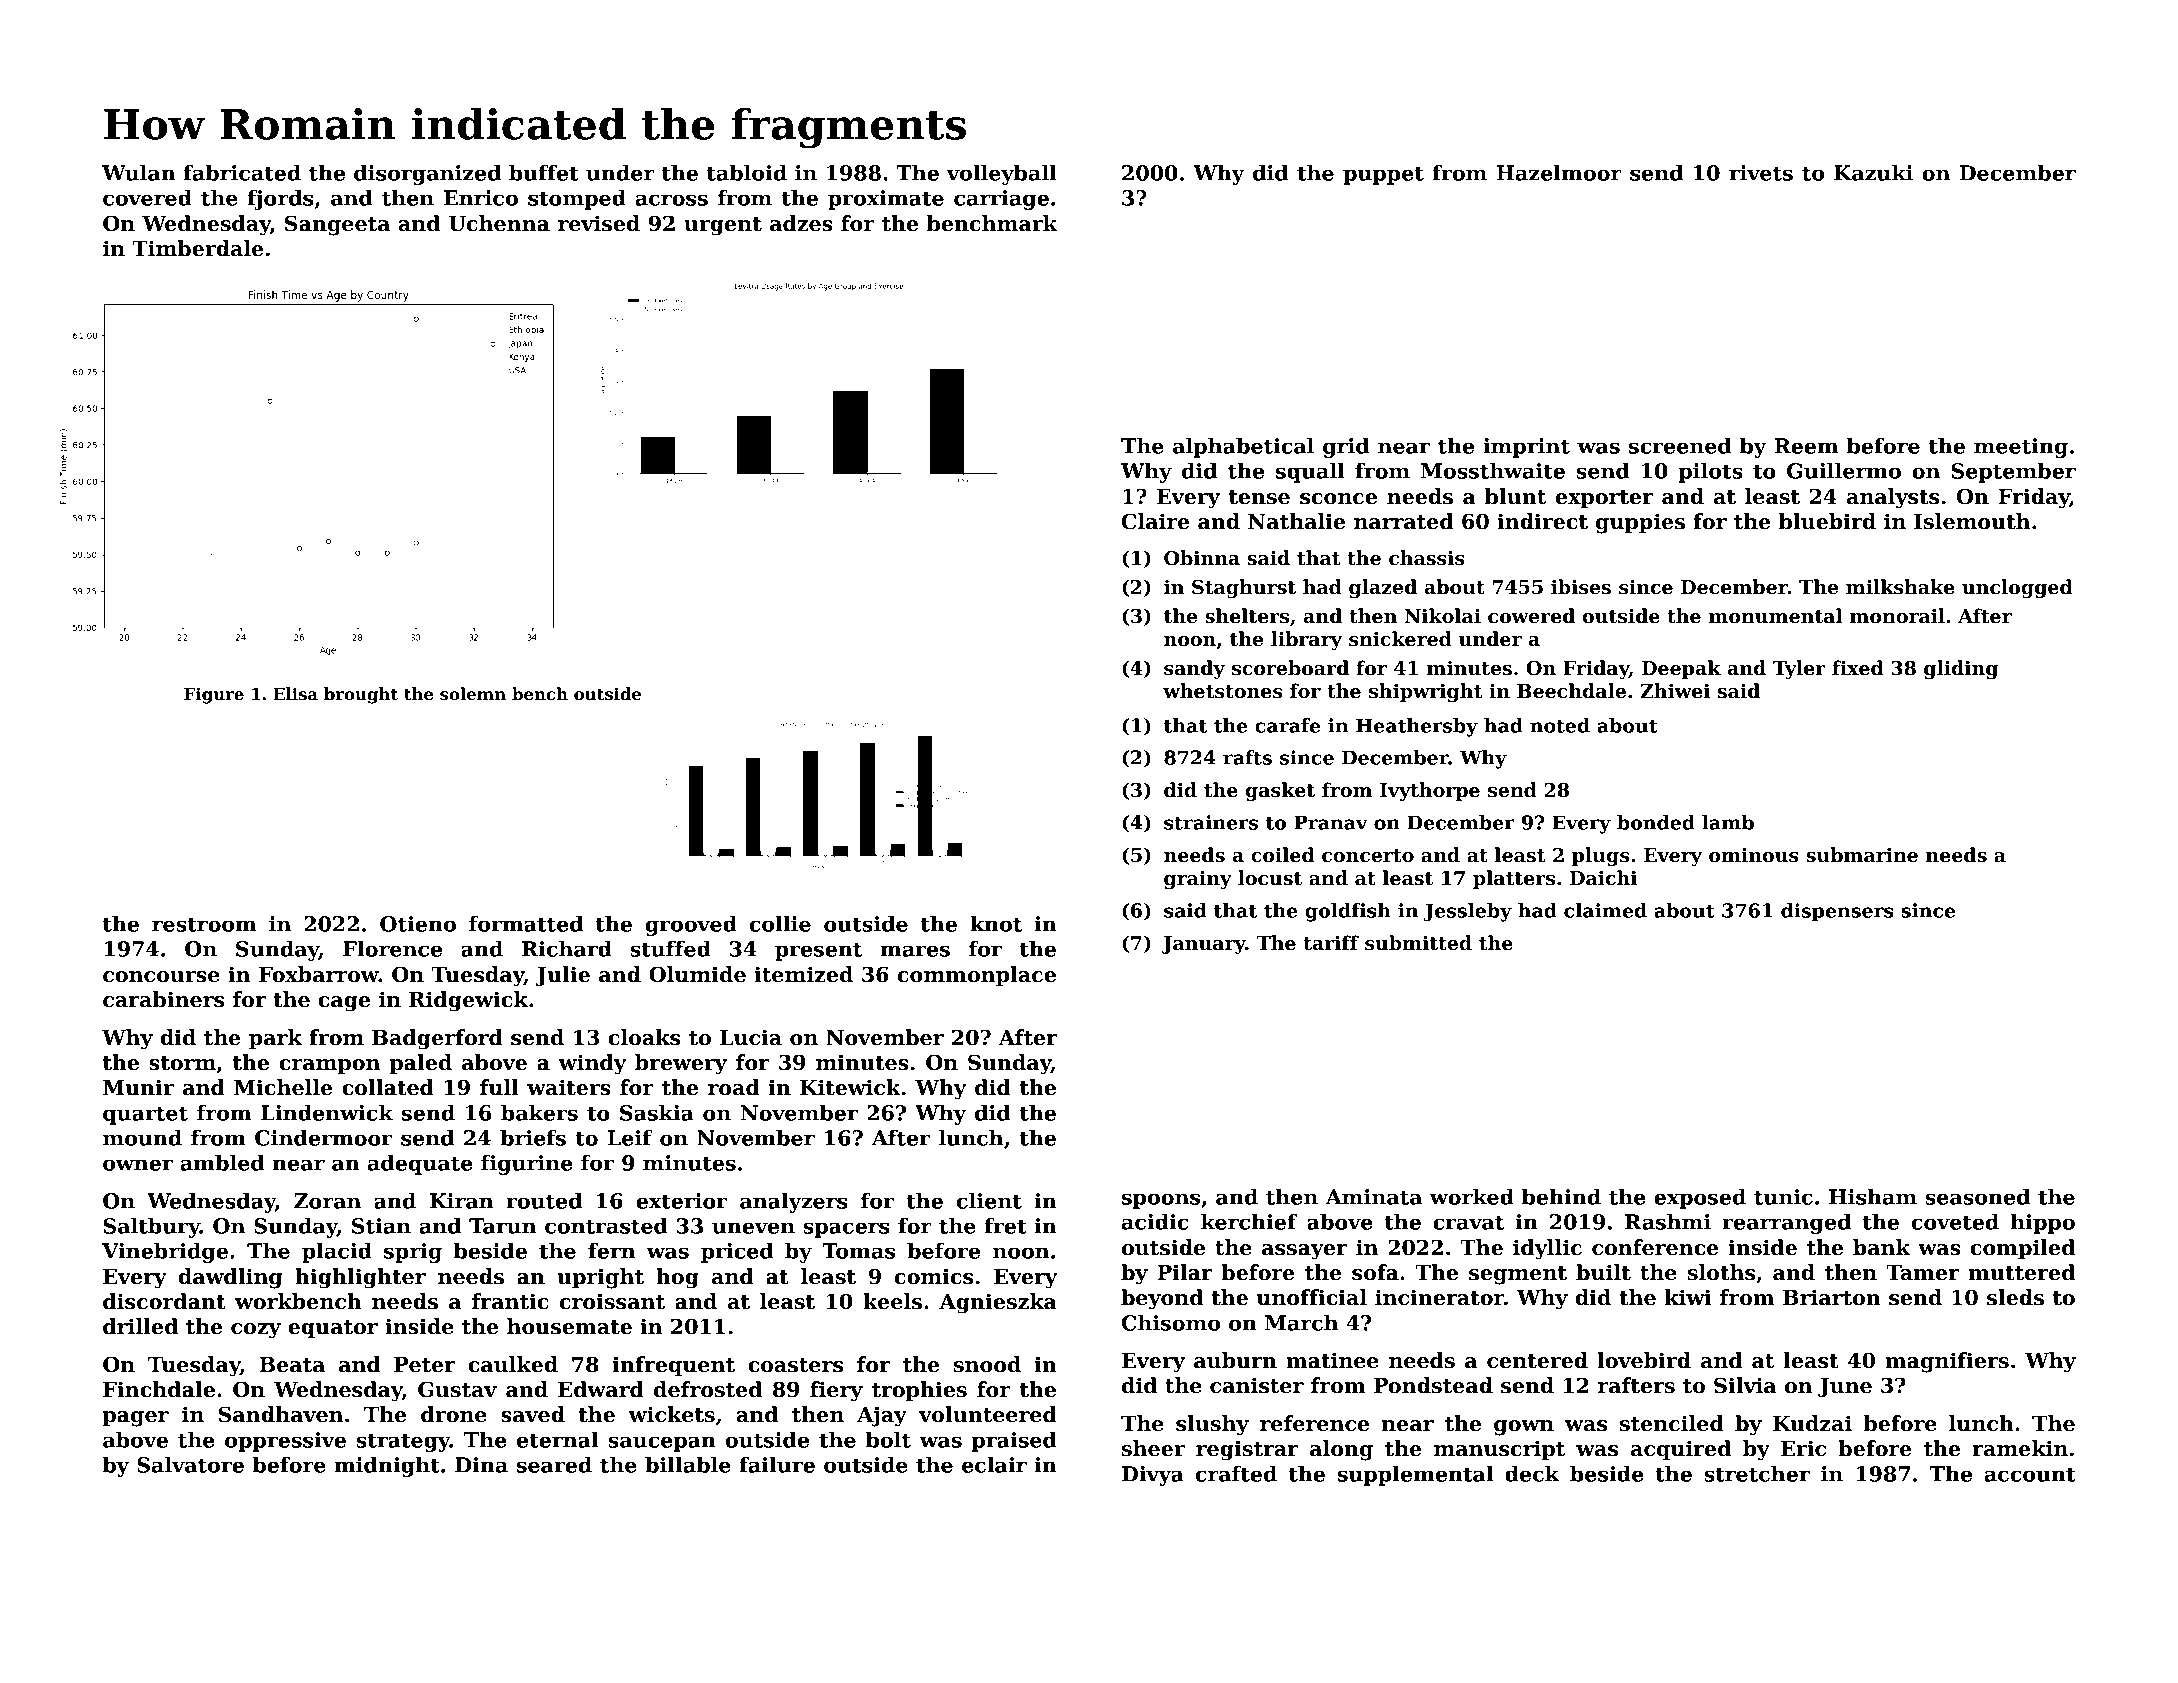 The height and width of the image is (1683, 2178). I want to click on lamb, so click(1728, 822).
